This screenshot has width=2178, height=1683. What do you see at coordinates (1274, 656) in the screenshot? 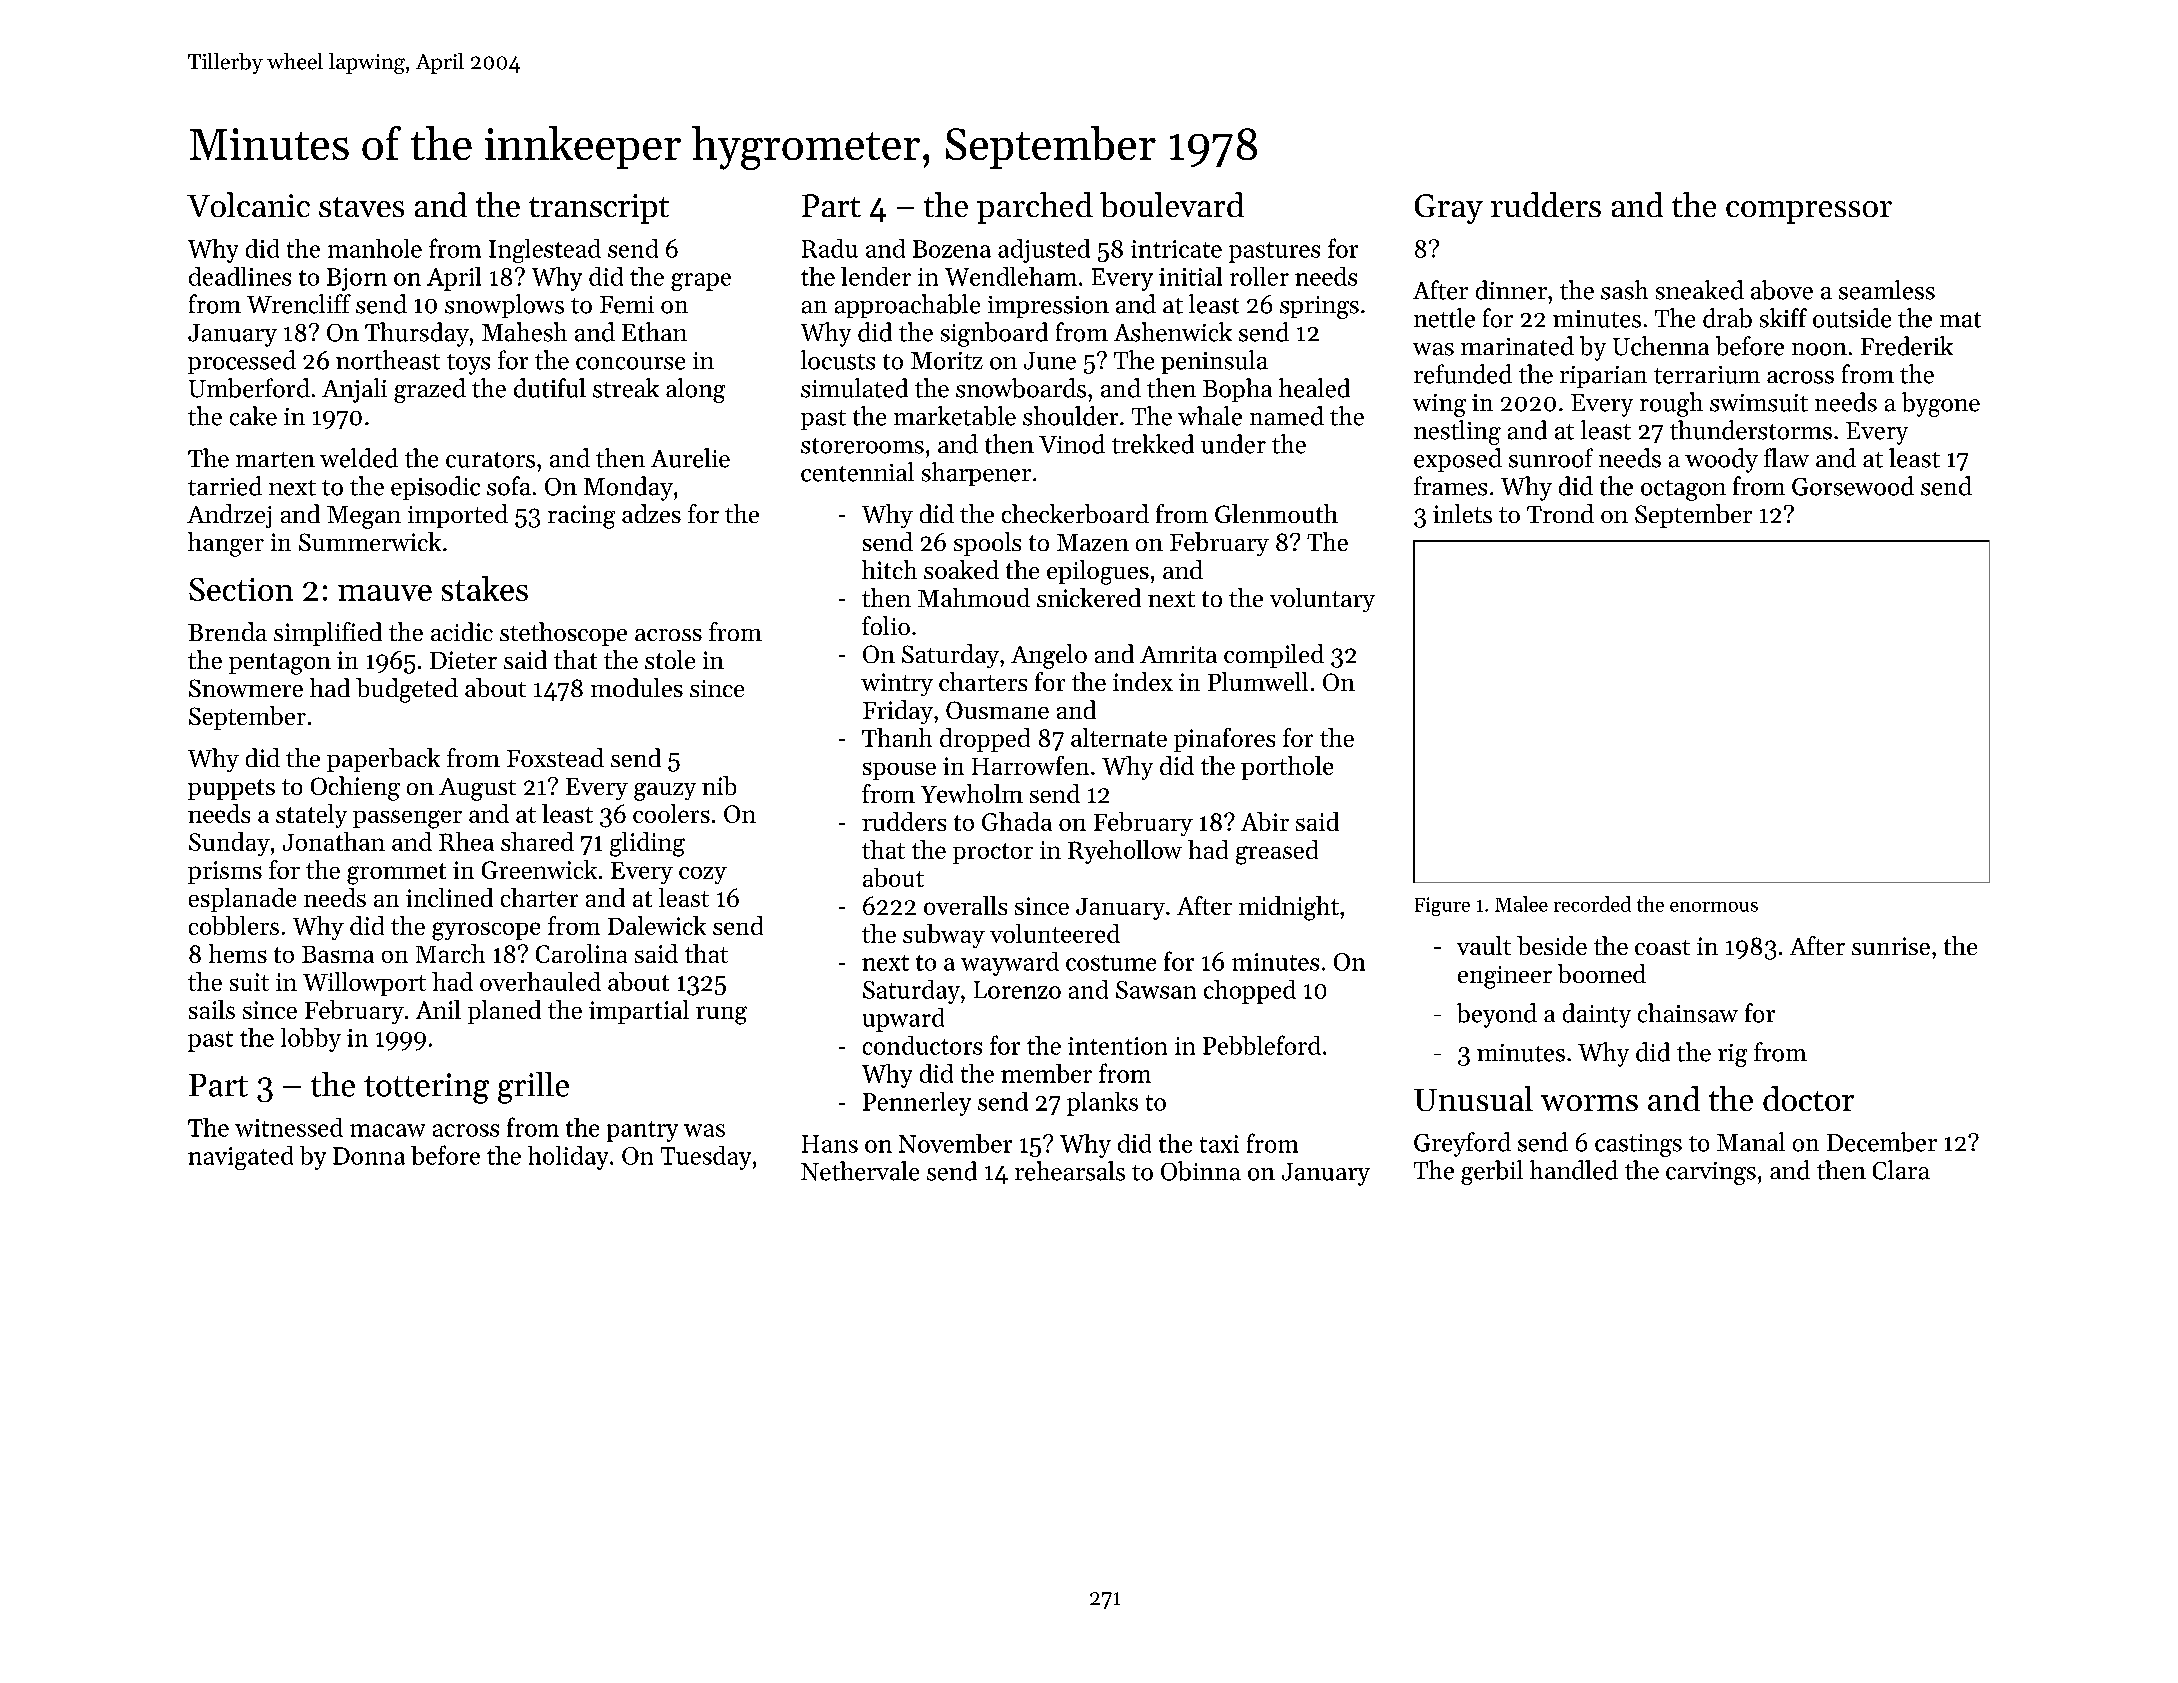
I see `compiled` at bounding box center [1274, 656].
